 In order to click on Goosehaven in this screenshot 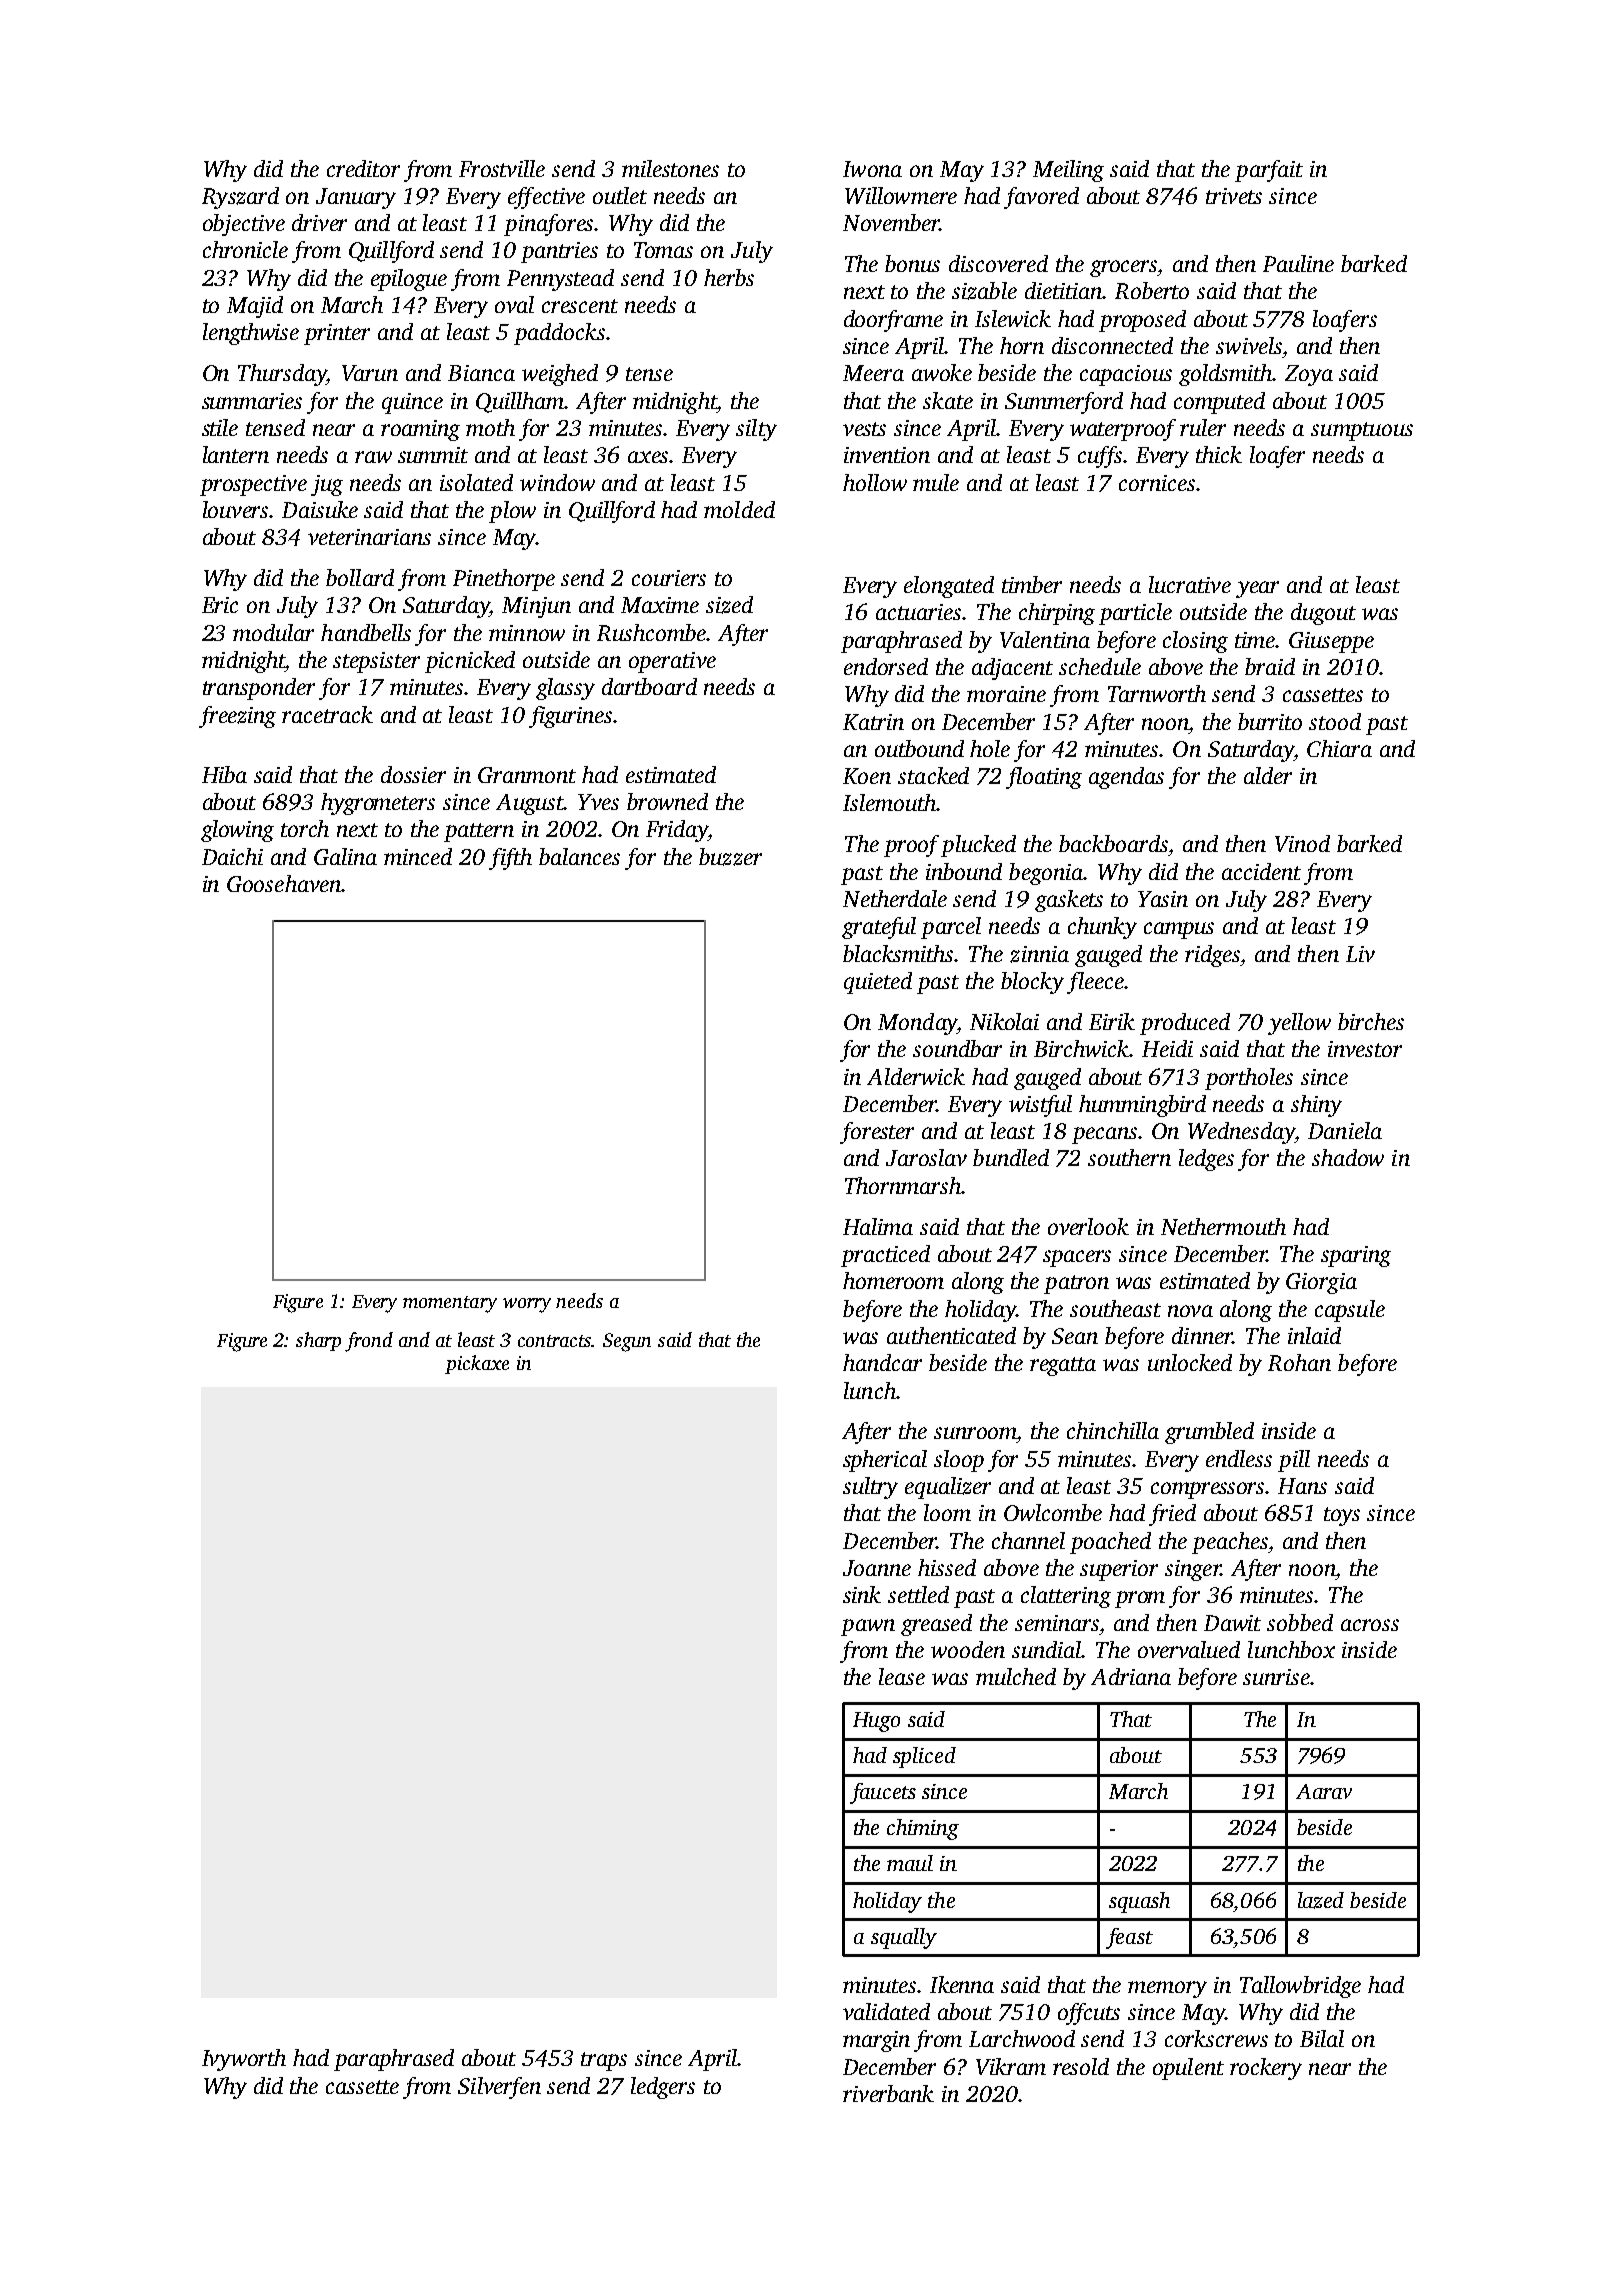, I will do `click(284, 883)`.
